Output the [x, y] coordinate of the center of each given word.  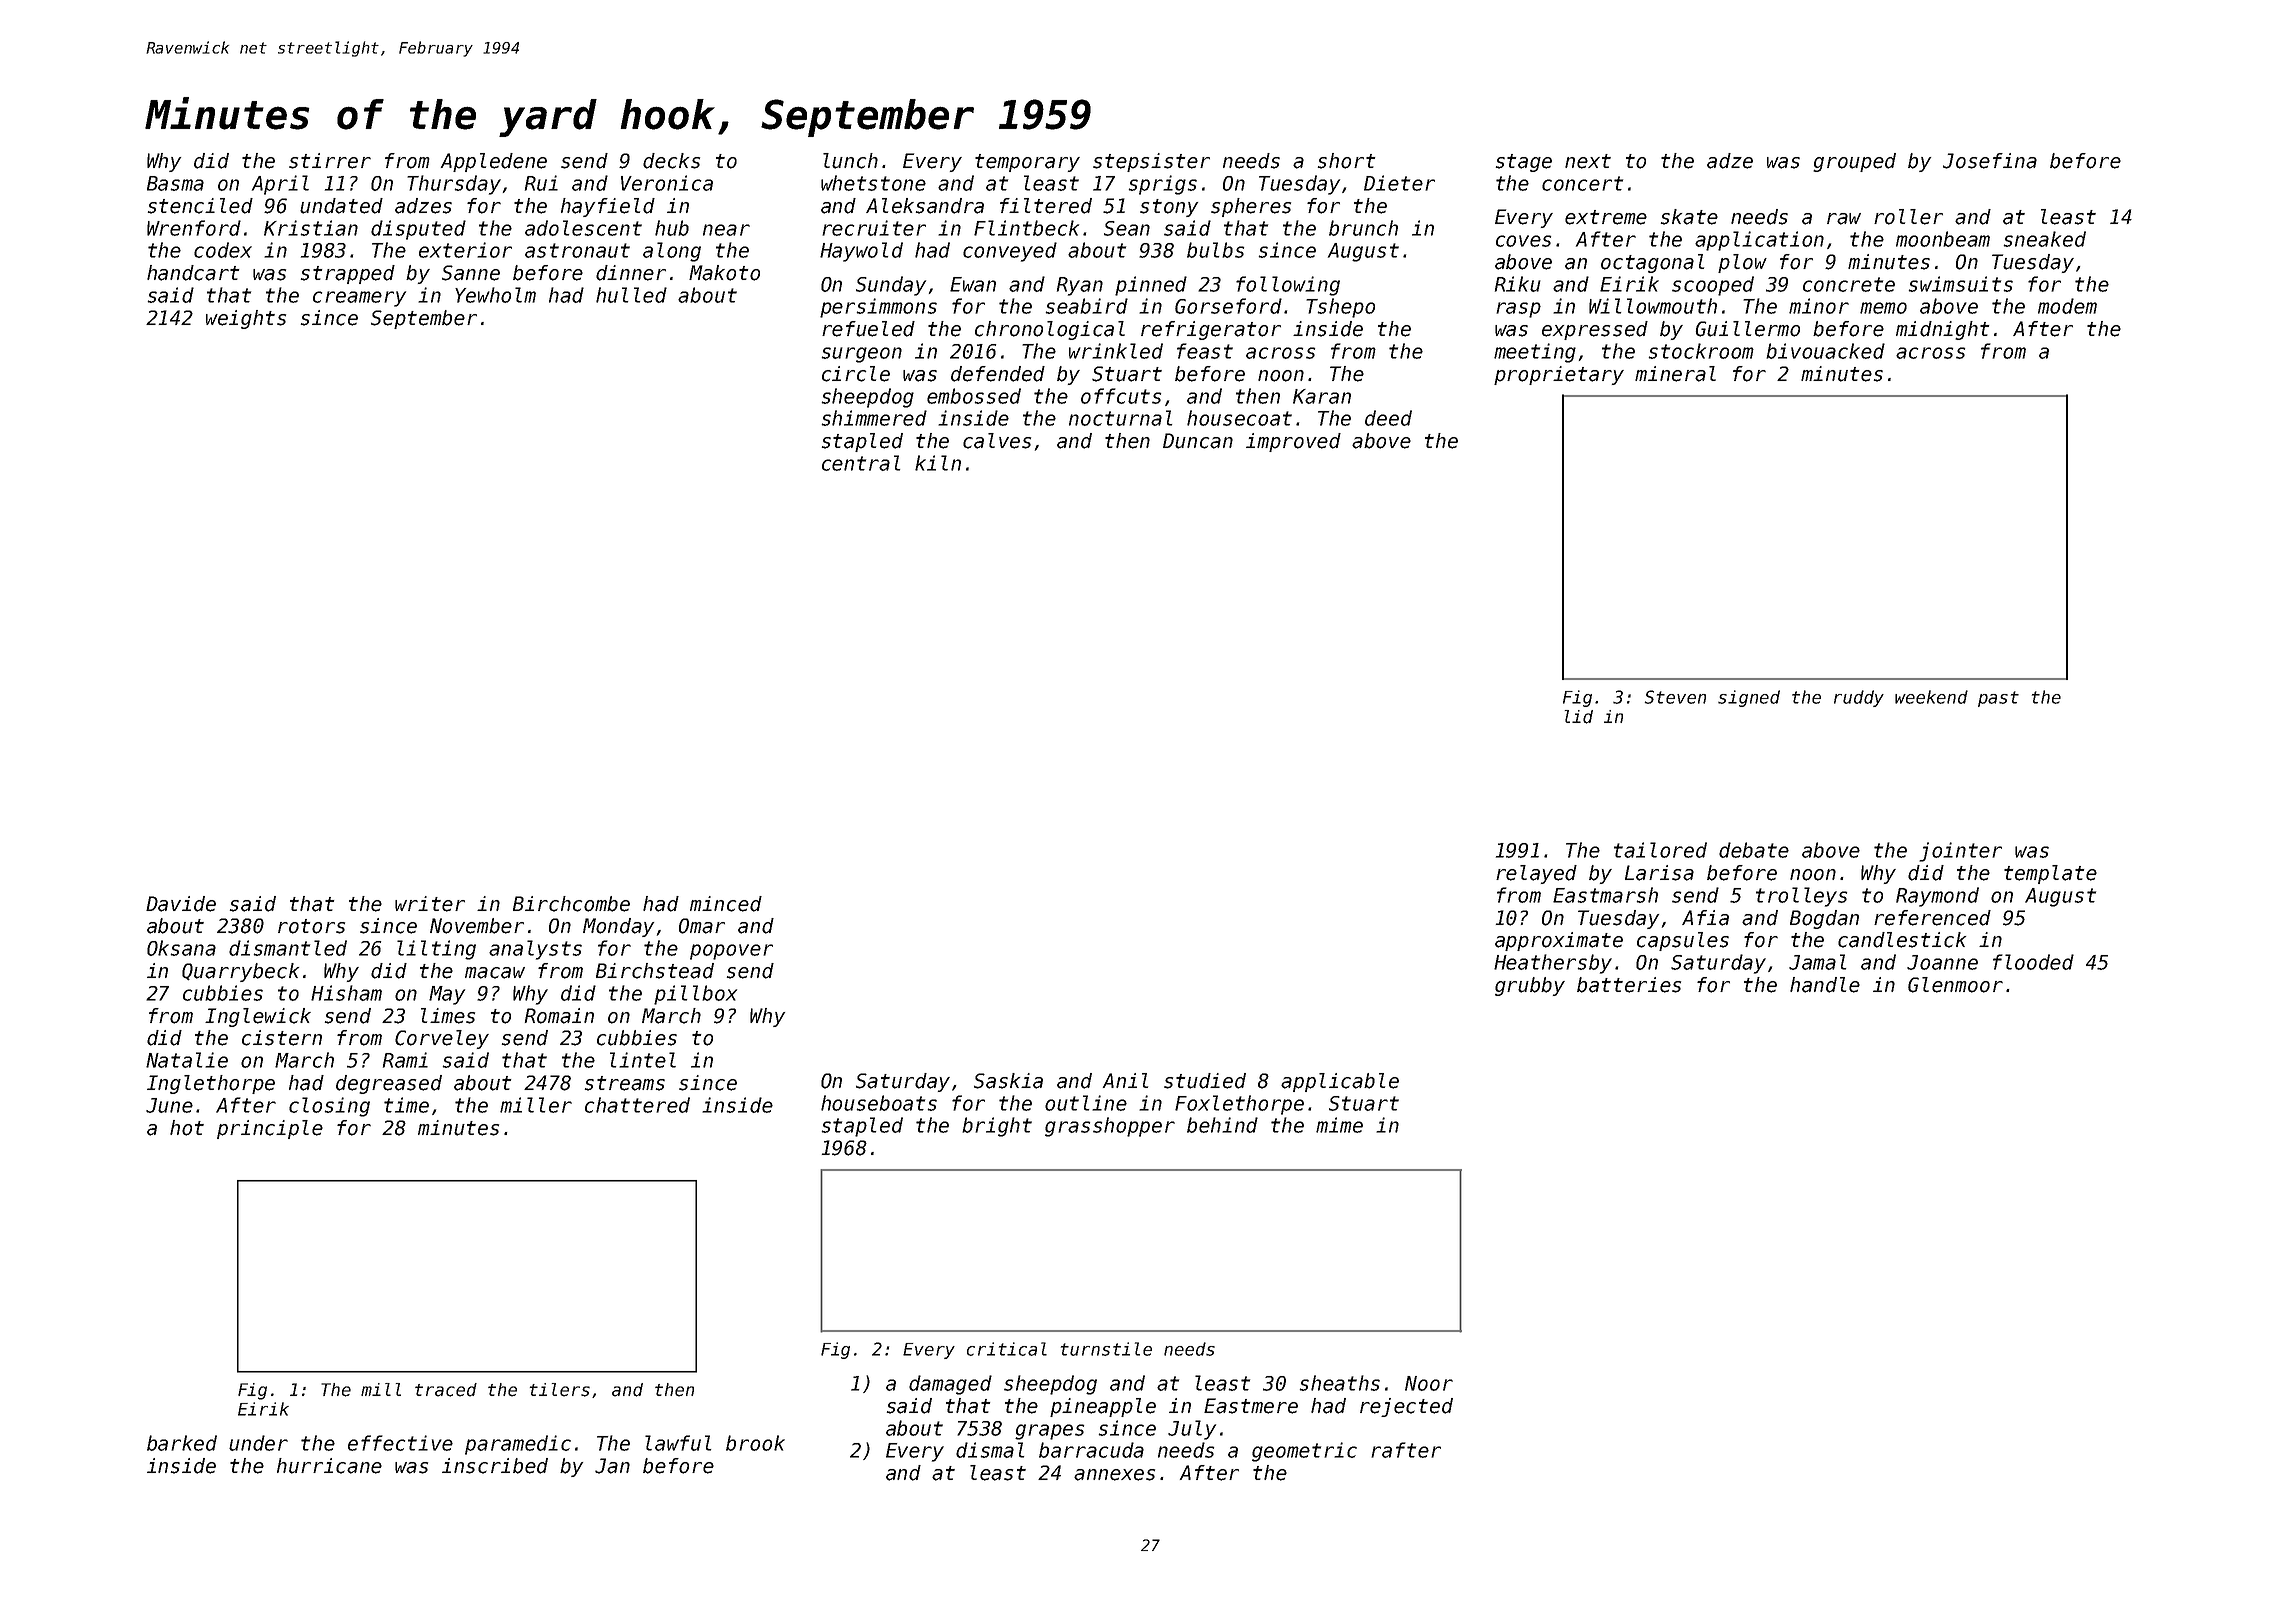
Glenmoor [1955, 985]
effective [400, 1443]
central [861, 463]
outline [1086, 1103]
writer [430, 904]
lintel [643, 1060]
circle [856, 374]
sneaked [2044, 239]
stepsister [1151, 162]
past [1998, 699]
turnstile [1106, 1349]
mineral [1675, 374]
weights [246, 319]
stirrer [330, 161]
